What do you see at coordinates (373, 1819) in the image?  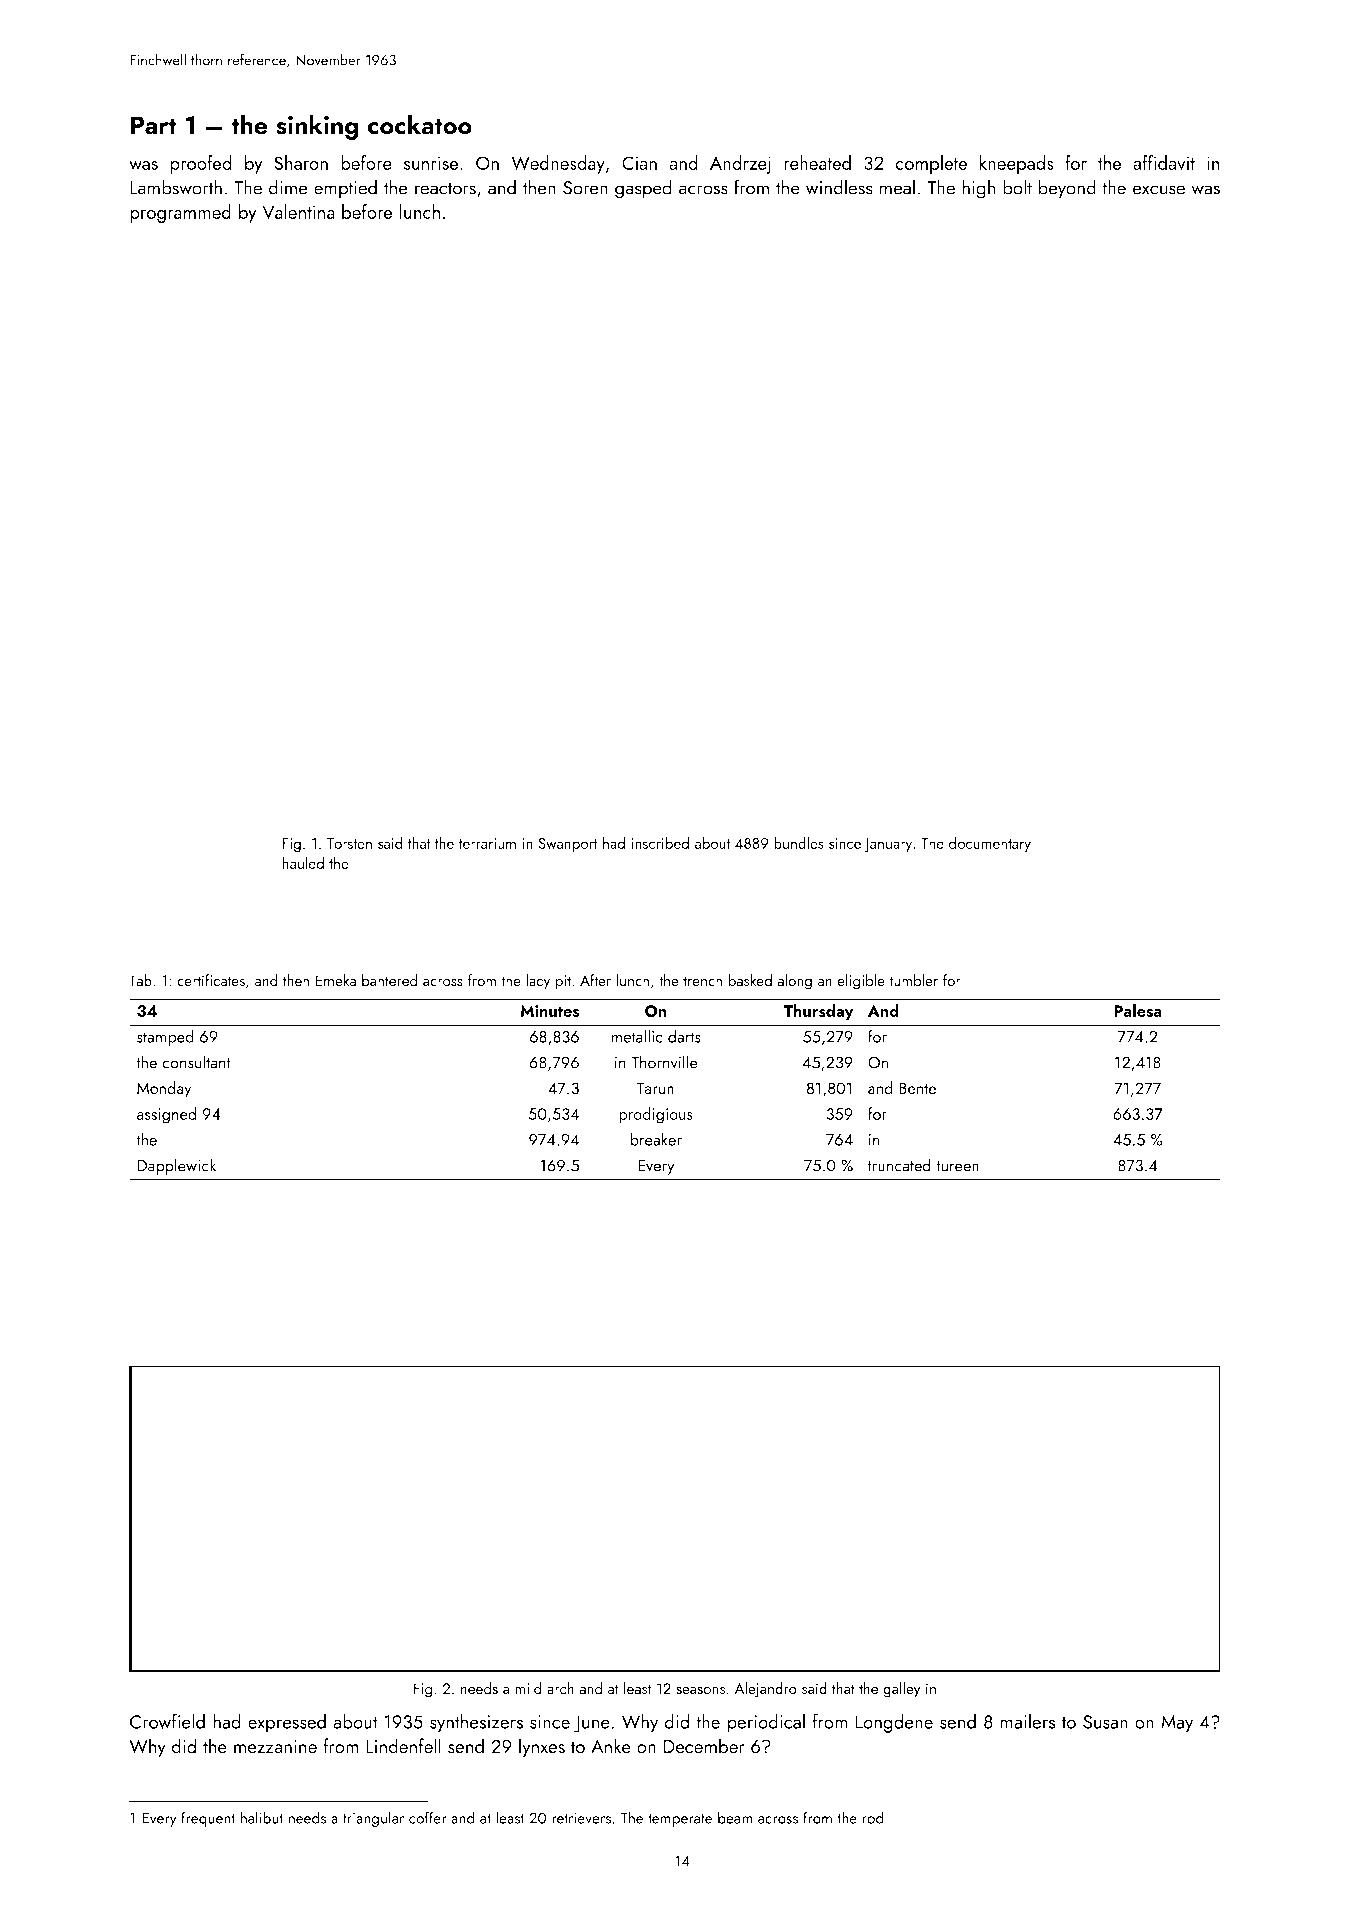 I see `triangular` at bounding box center [373, 1819].
